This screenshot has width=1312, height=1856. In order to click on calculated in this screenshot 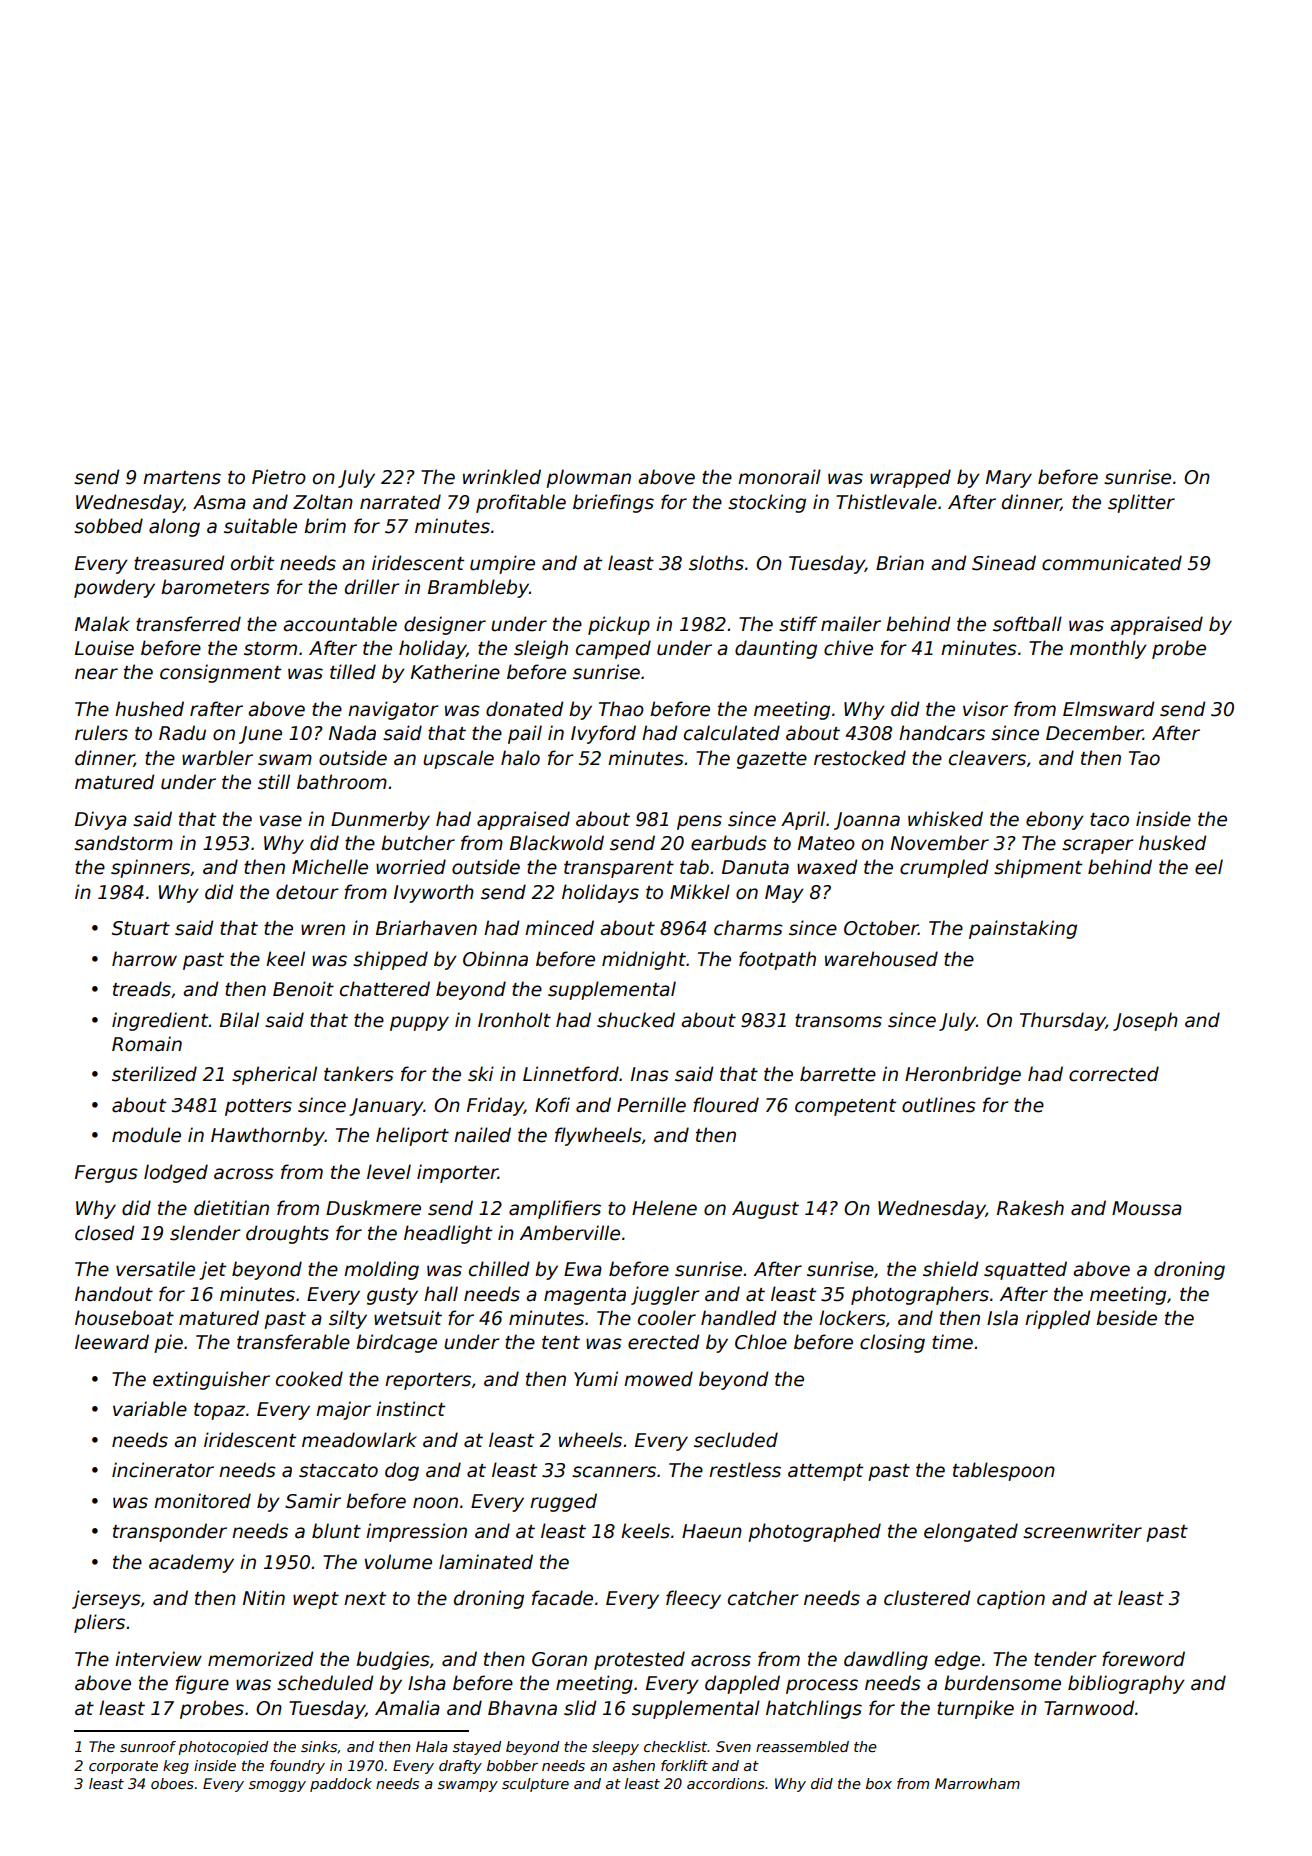, I will do `click(732, 733)`.
